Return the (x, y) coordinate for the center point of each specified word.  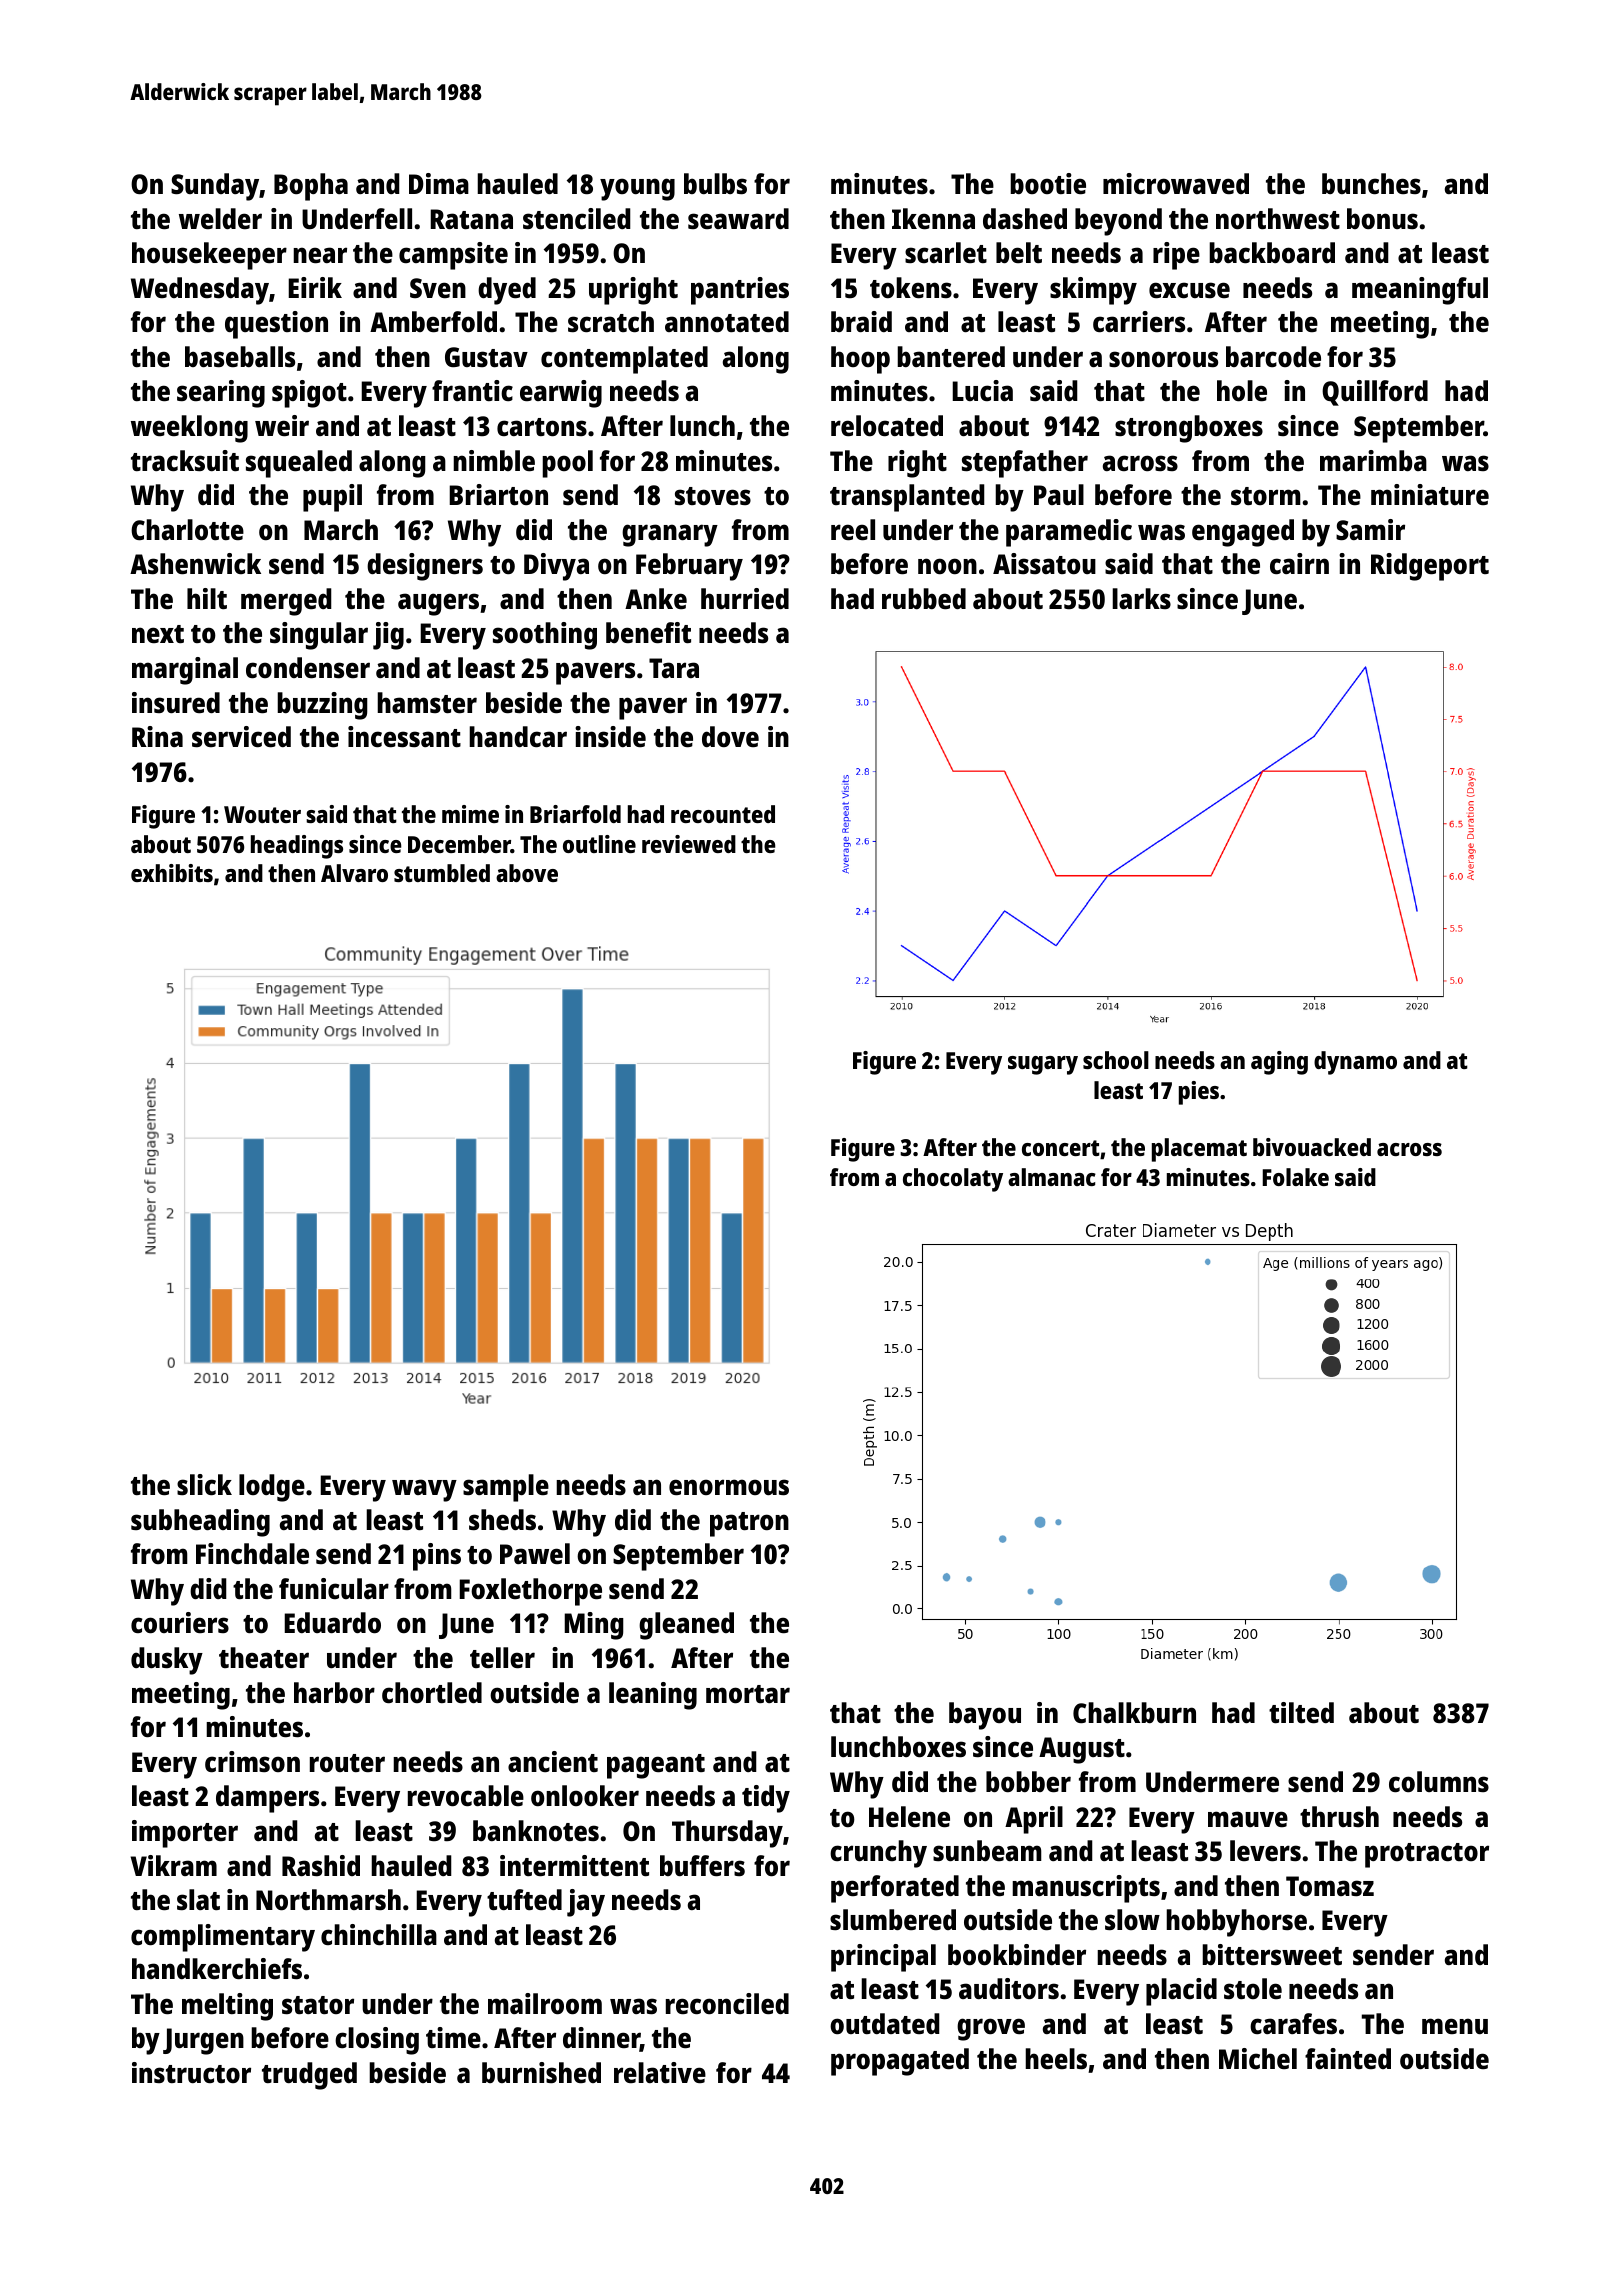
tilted (1301, 1713)
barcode (1273, 357)
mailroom (545, 2004)
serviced (241, 737)
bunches (1371, 183)
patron (749, 1524)
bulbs (715, 183)
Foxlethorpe (530, 1592)
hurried (745, 599)
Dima (439, 183)
